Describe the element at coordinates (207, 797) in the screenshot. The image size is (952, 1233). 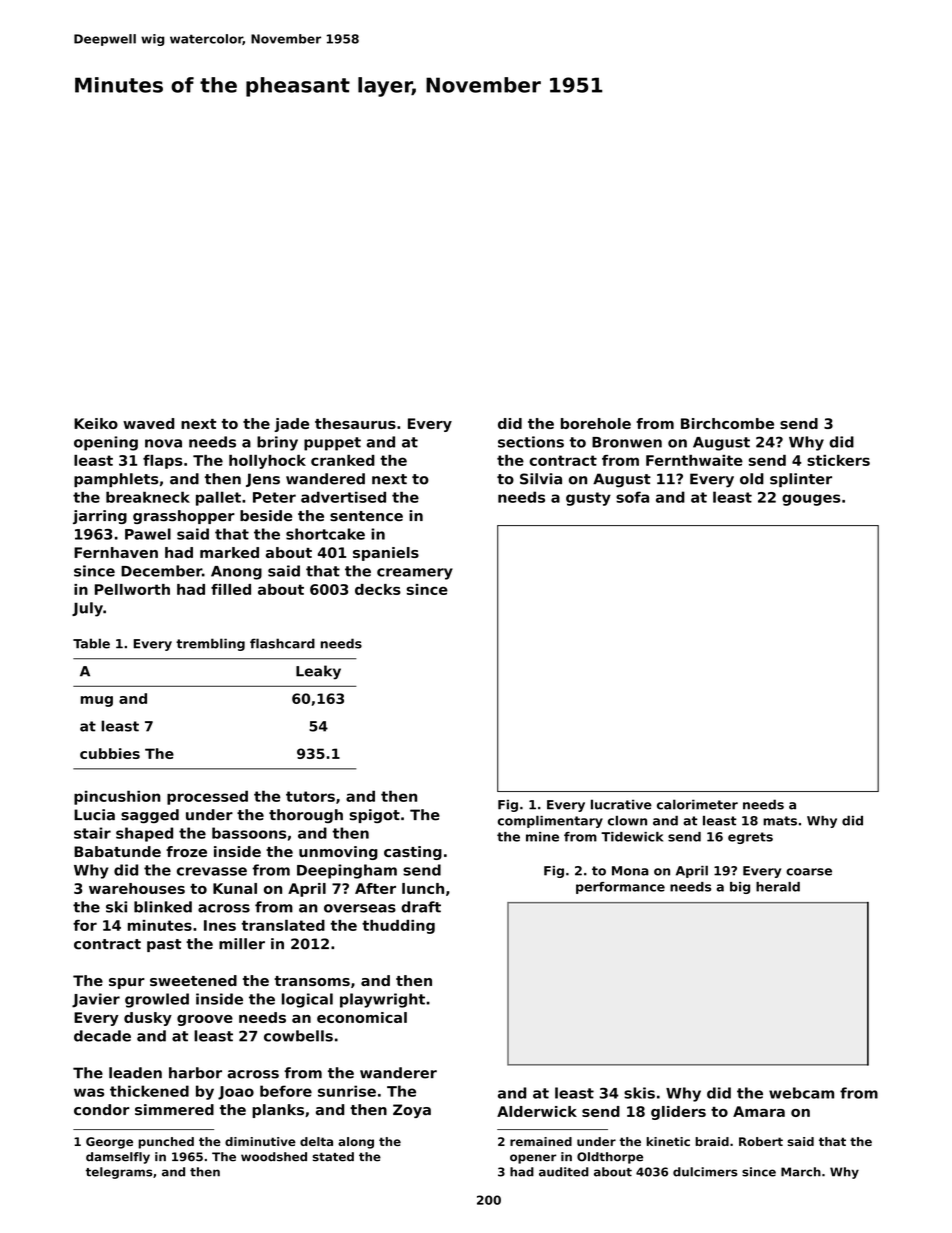
I see `processed` at that location.
